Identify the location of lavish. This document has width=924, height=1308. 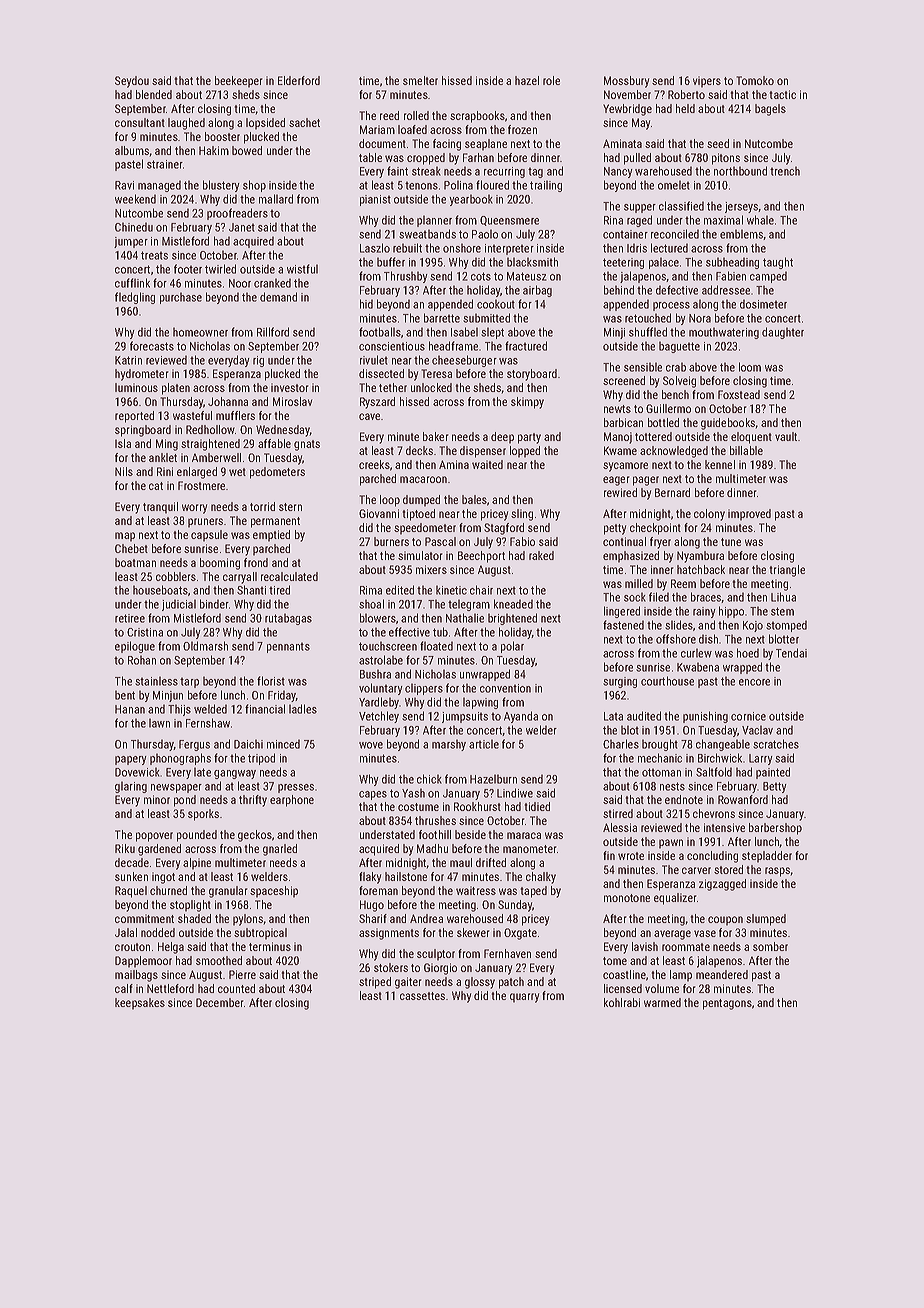
(645, 946).
